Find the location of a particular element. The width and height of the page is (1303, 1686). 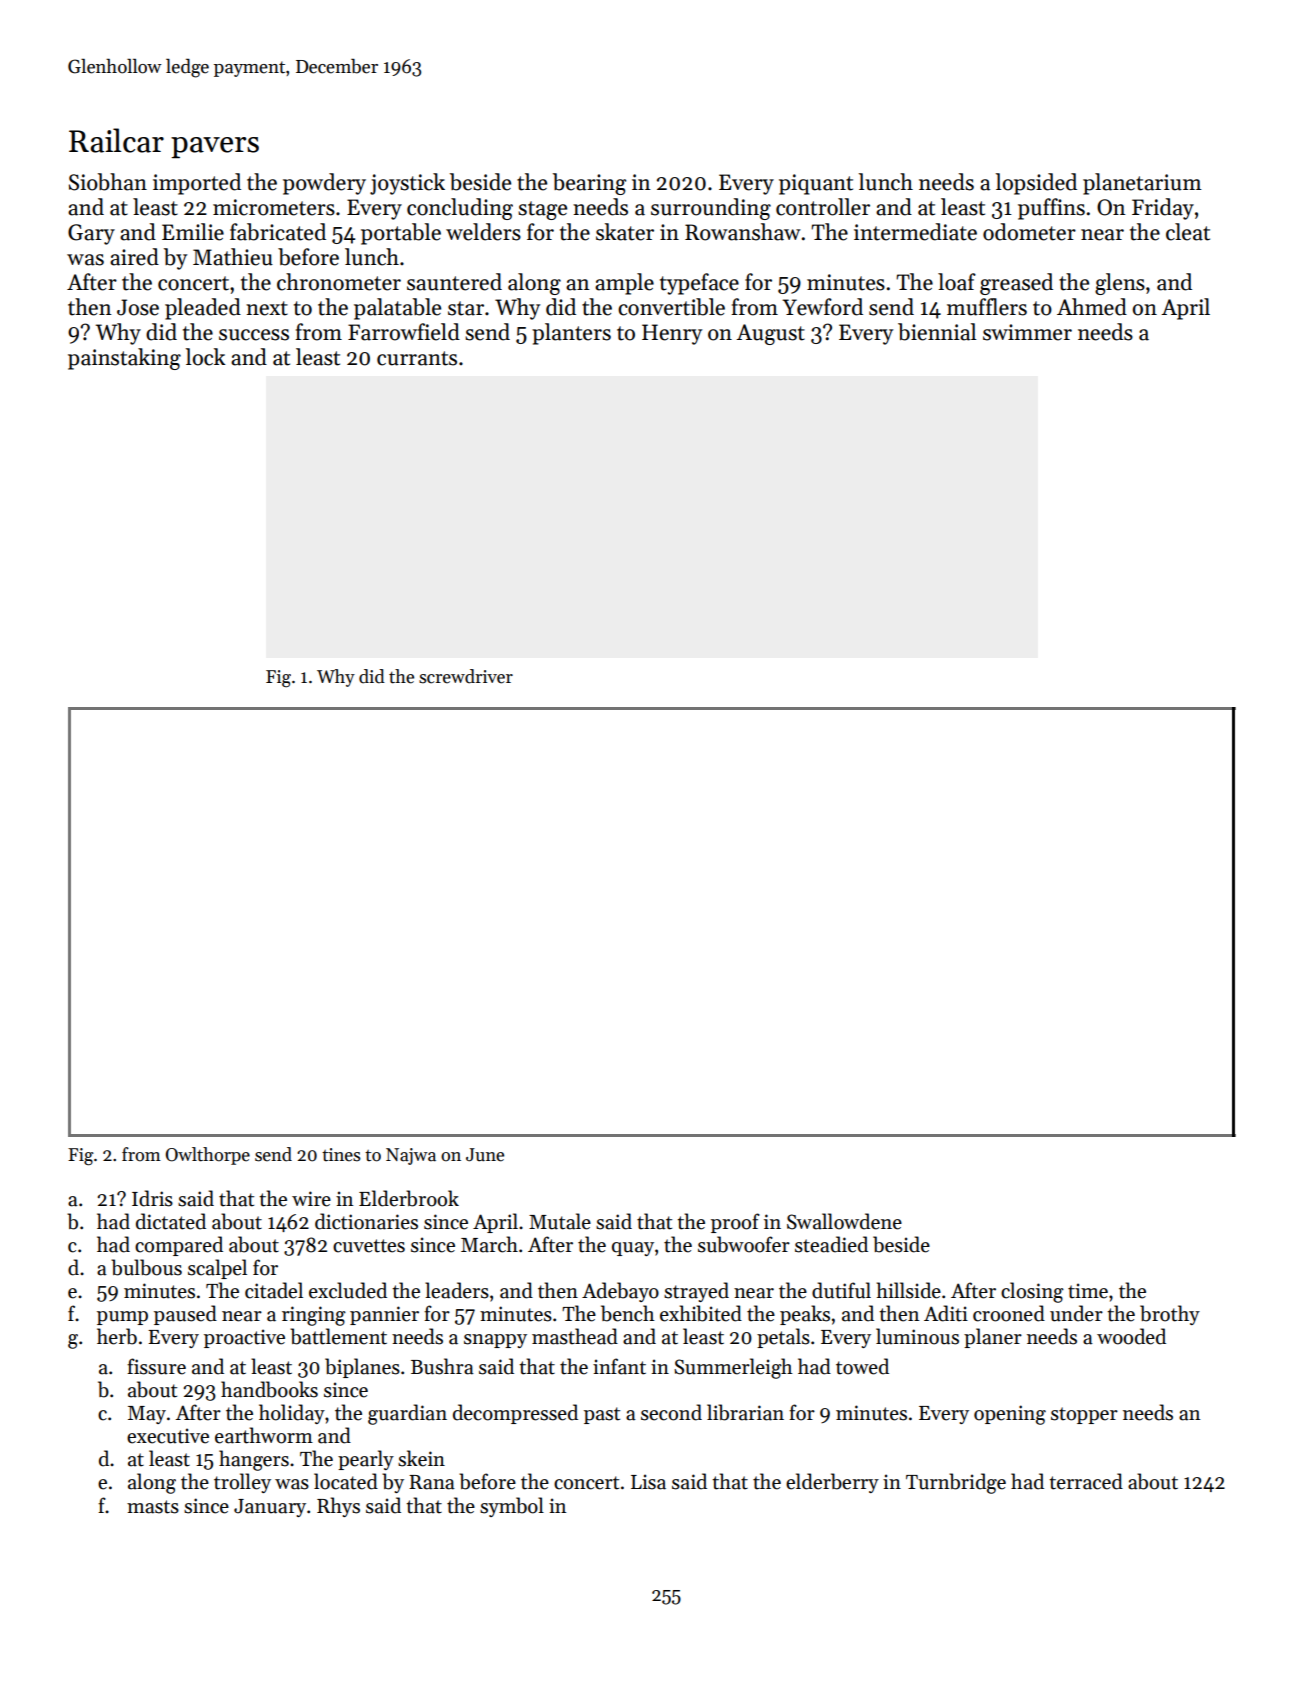

painstaking is located at coordinates (124, 359).
